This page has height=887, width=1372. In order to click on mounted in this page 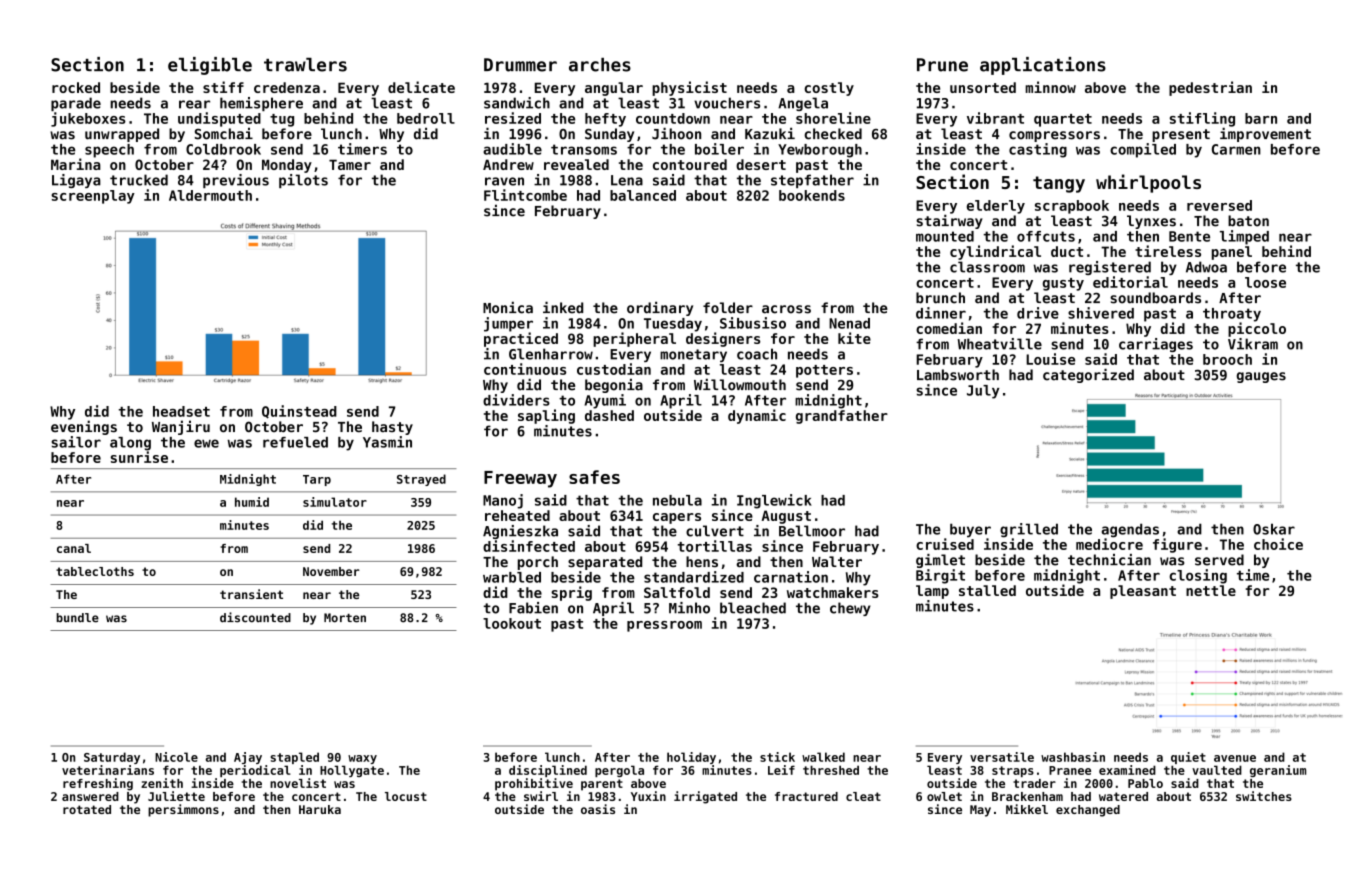, I will do `click(945, 236)`.
